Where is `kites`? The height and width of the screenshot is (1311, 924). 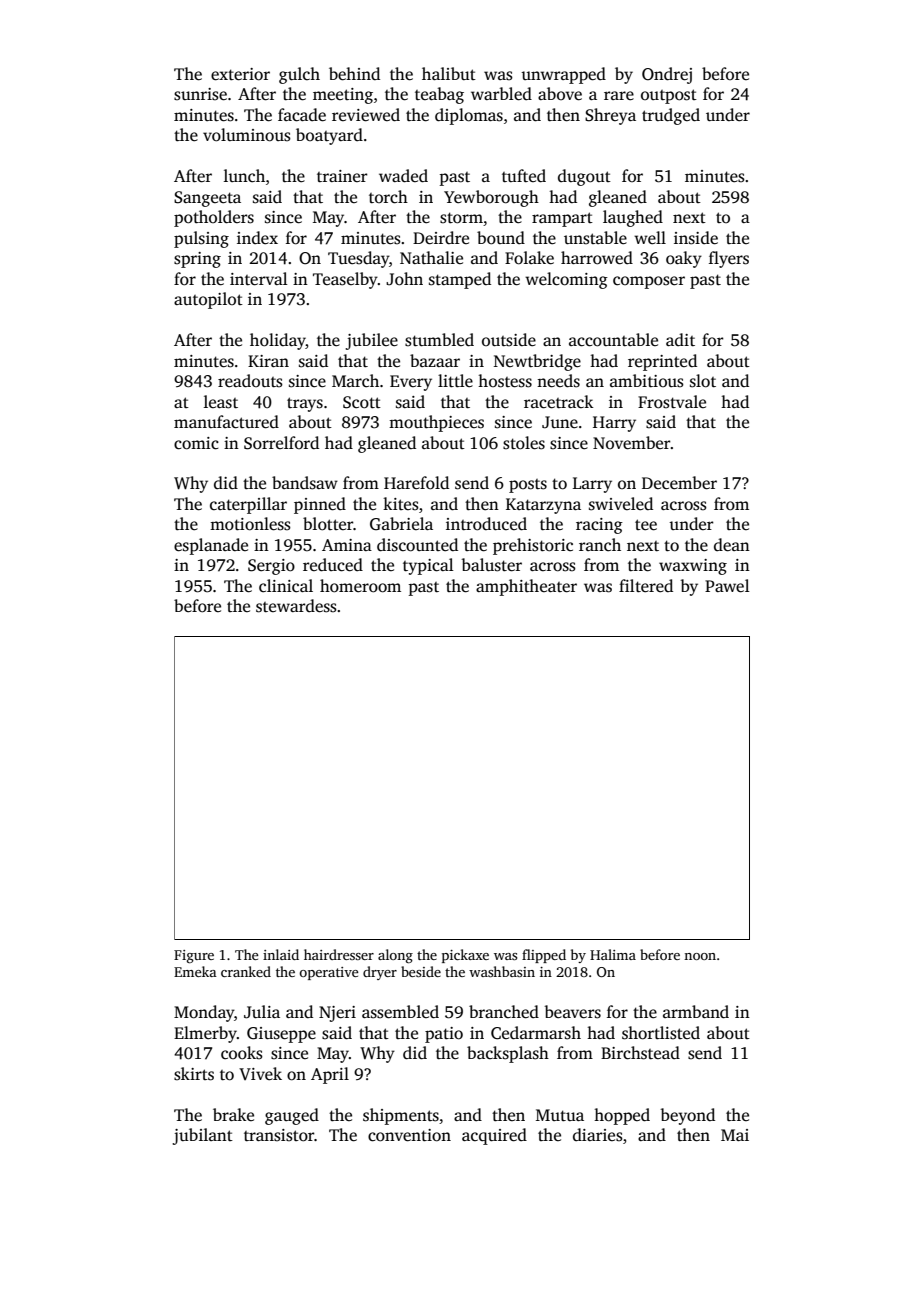 kites is located at coordinates (401, 504).
